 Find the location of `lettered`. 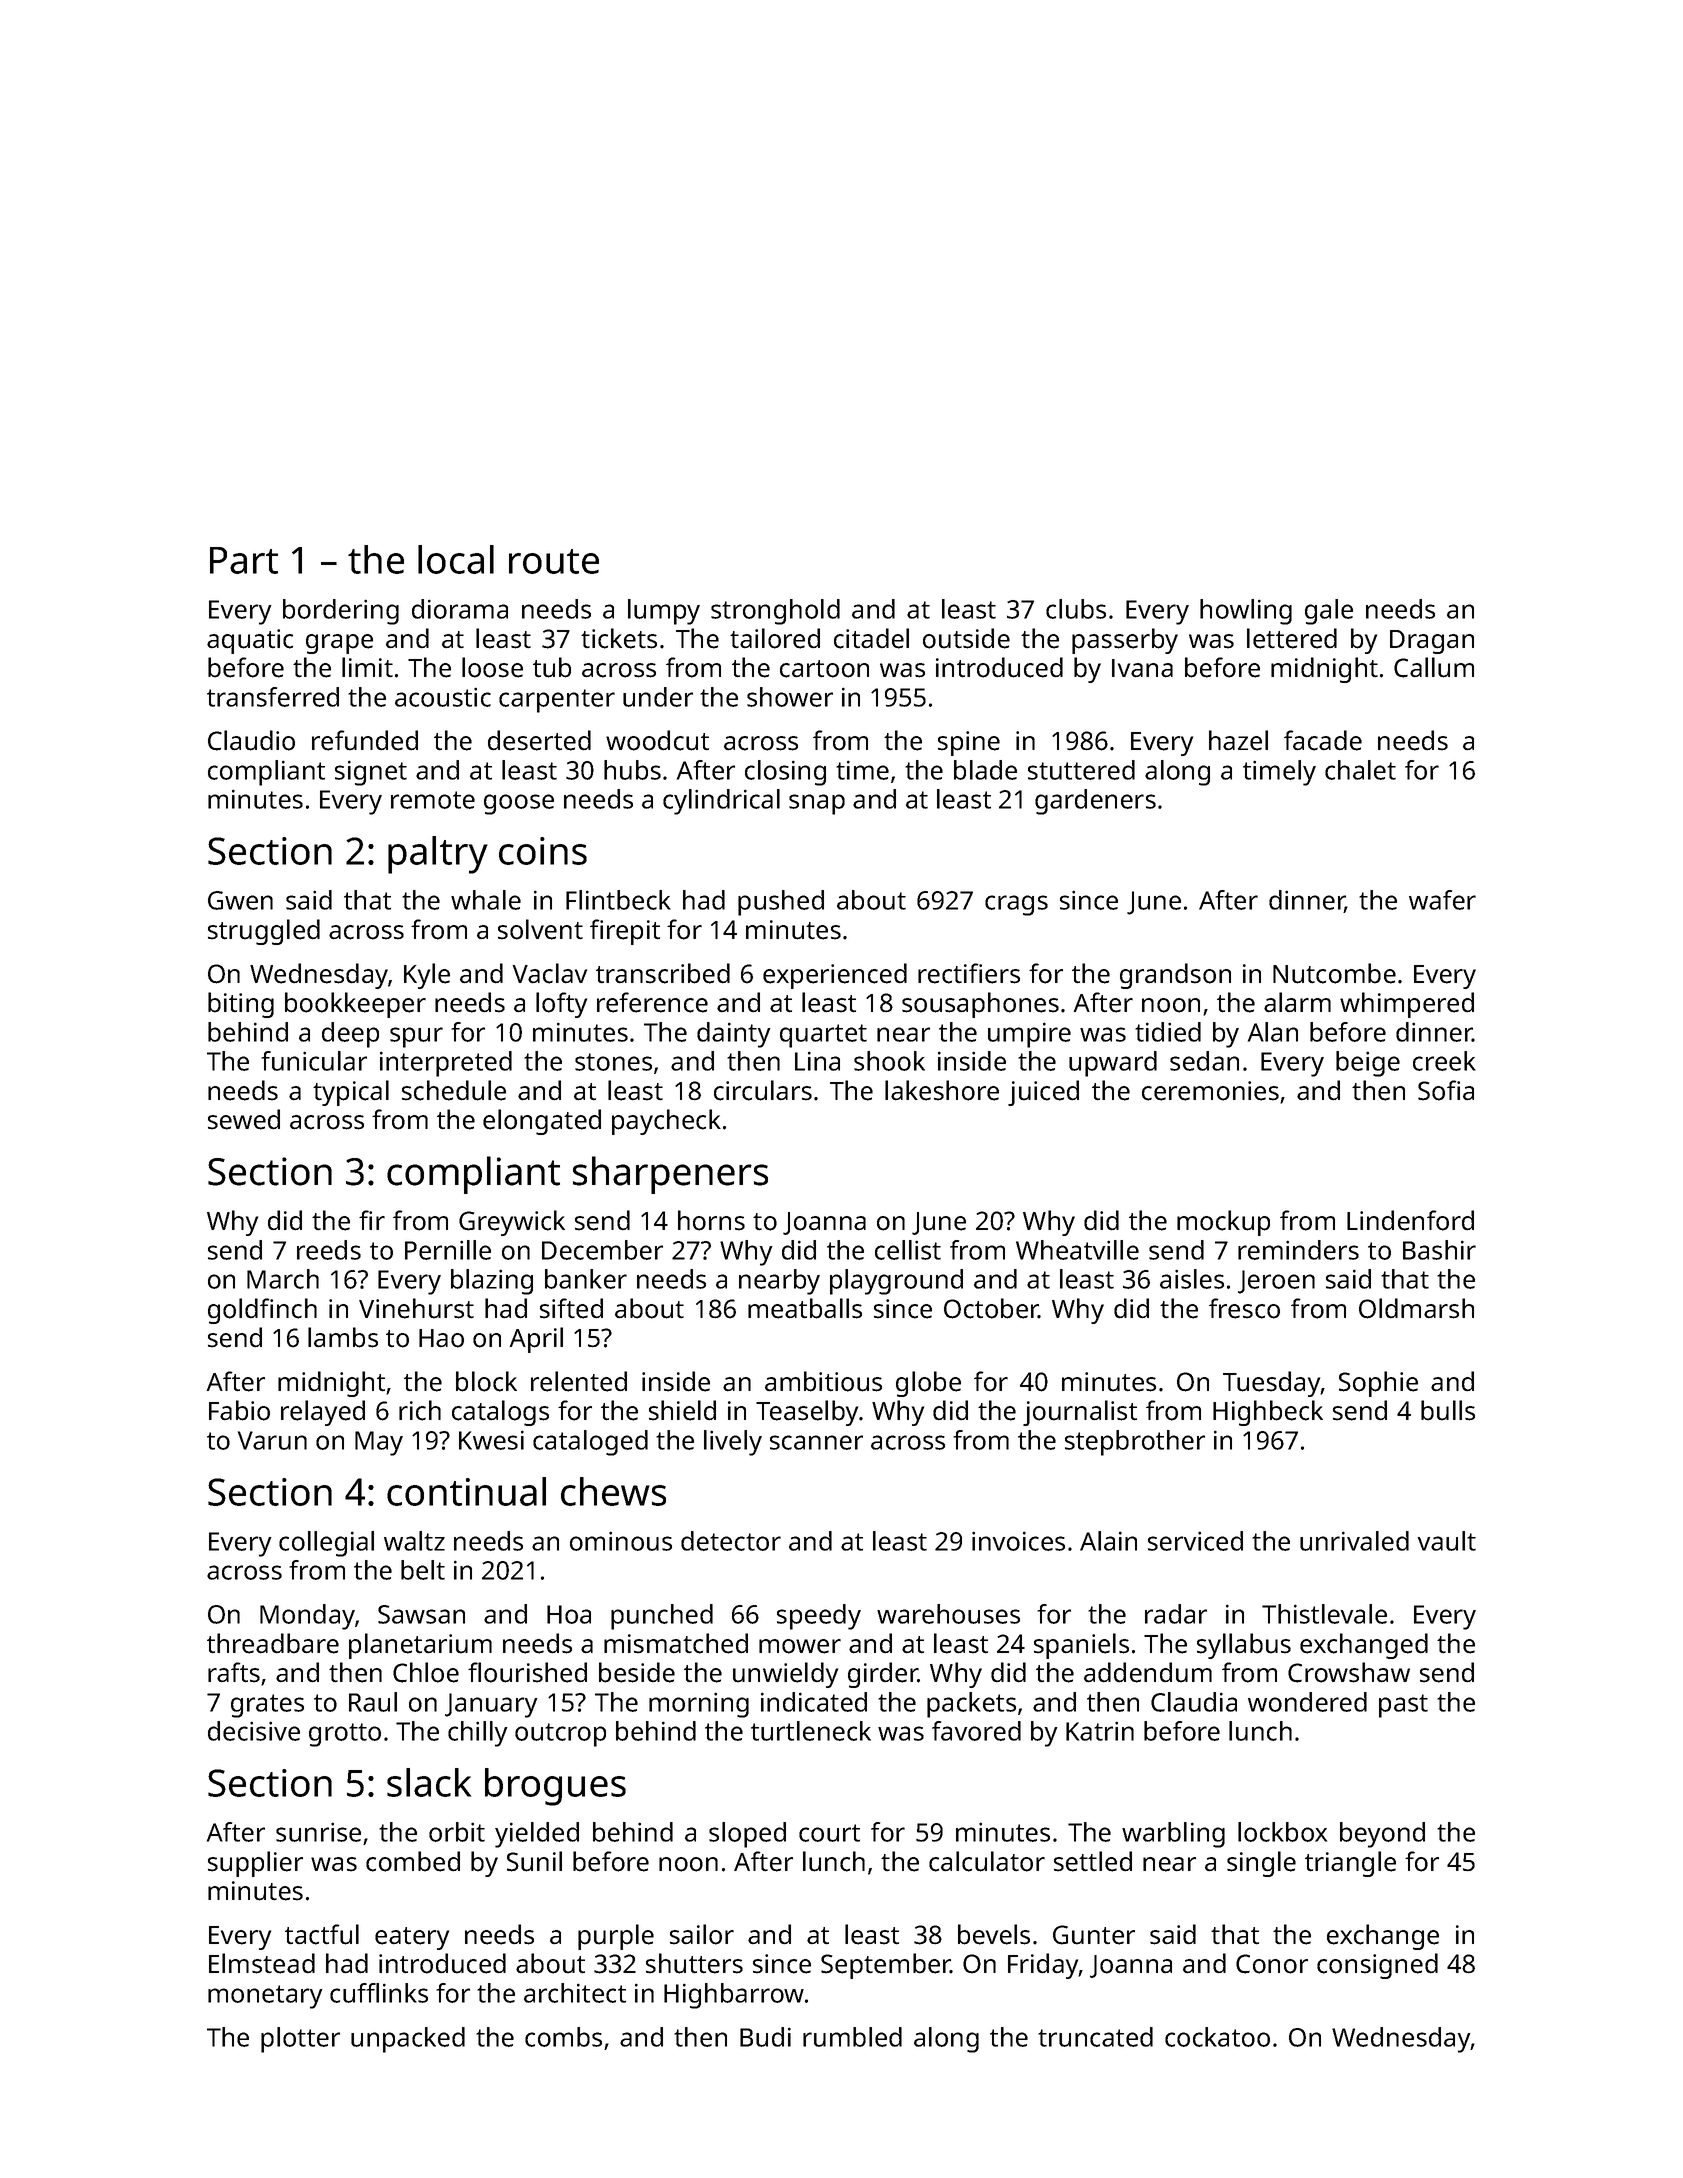

lettered is located at coordinates (1292, 638).
